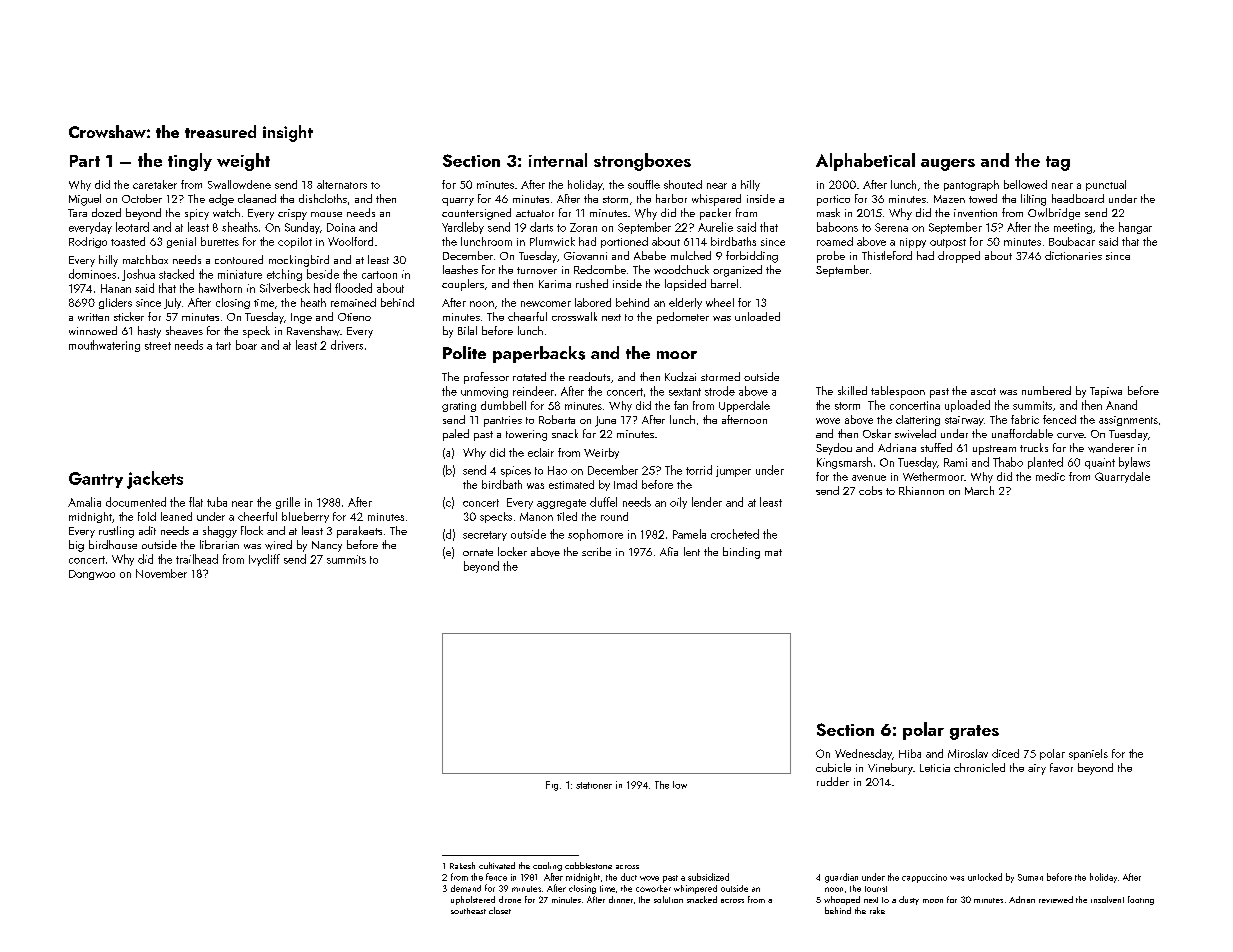  What do you see at coordinates (834, 449) in the screenshot?
I see `Seydou` at bounding box center [834, 449].
